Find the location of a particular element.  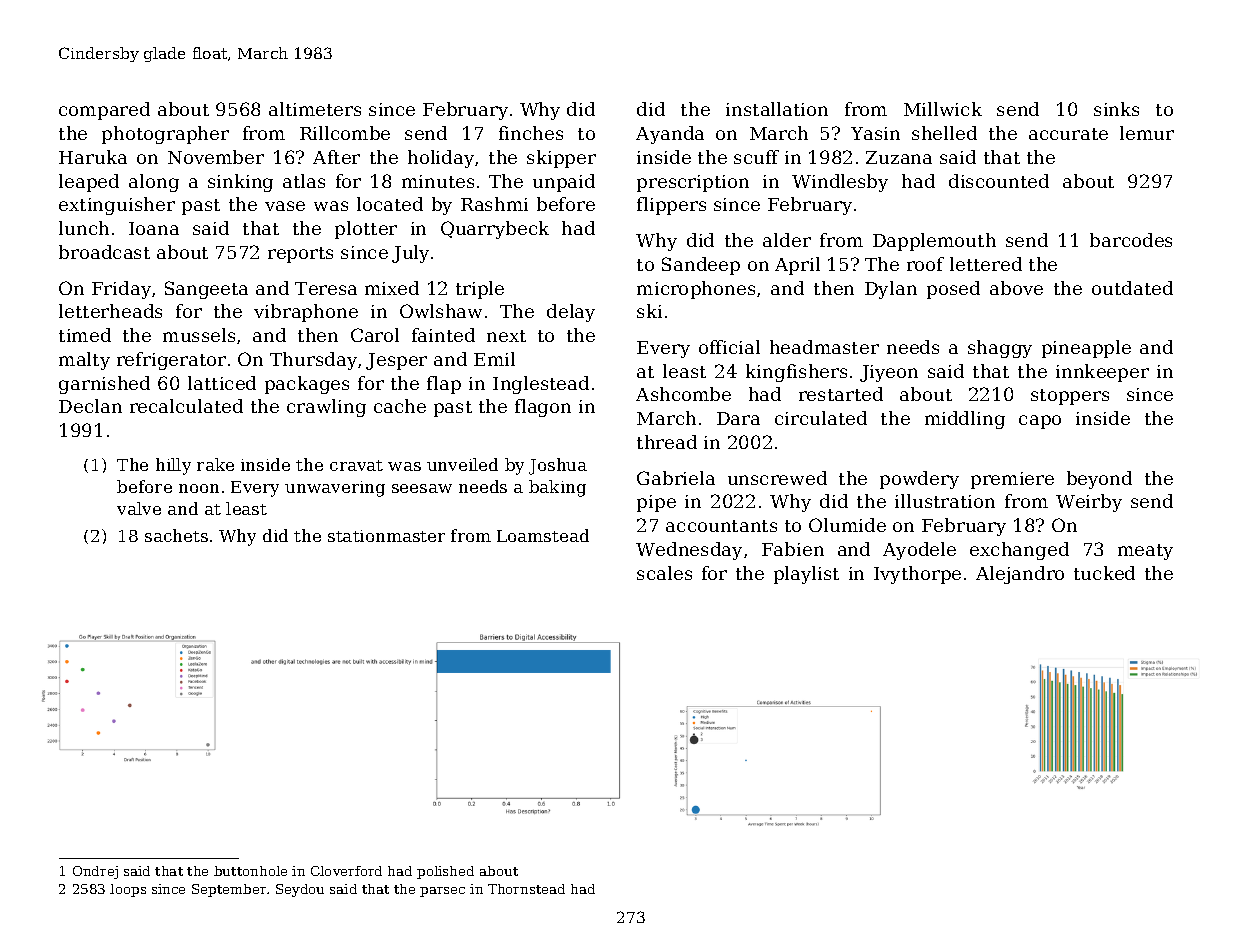

Alejandro is located at coordinates (1020, 575).
